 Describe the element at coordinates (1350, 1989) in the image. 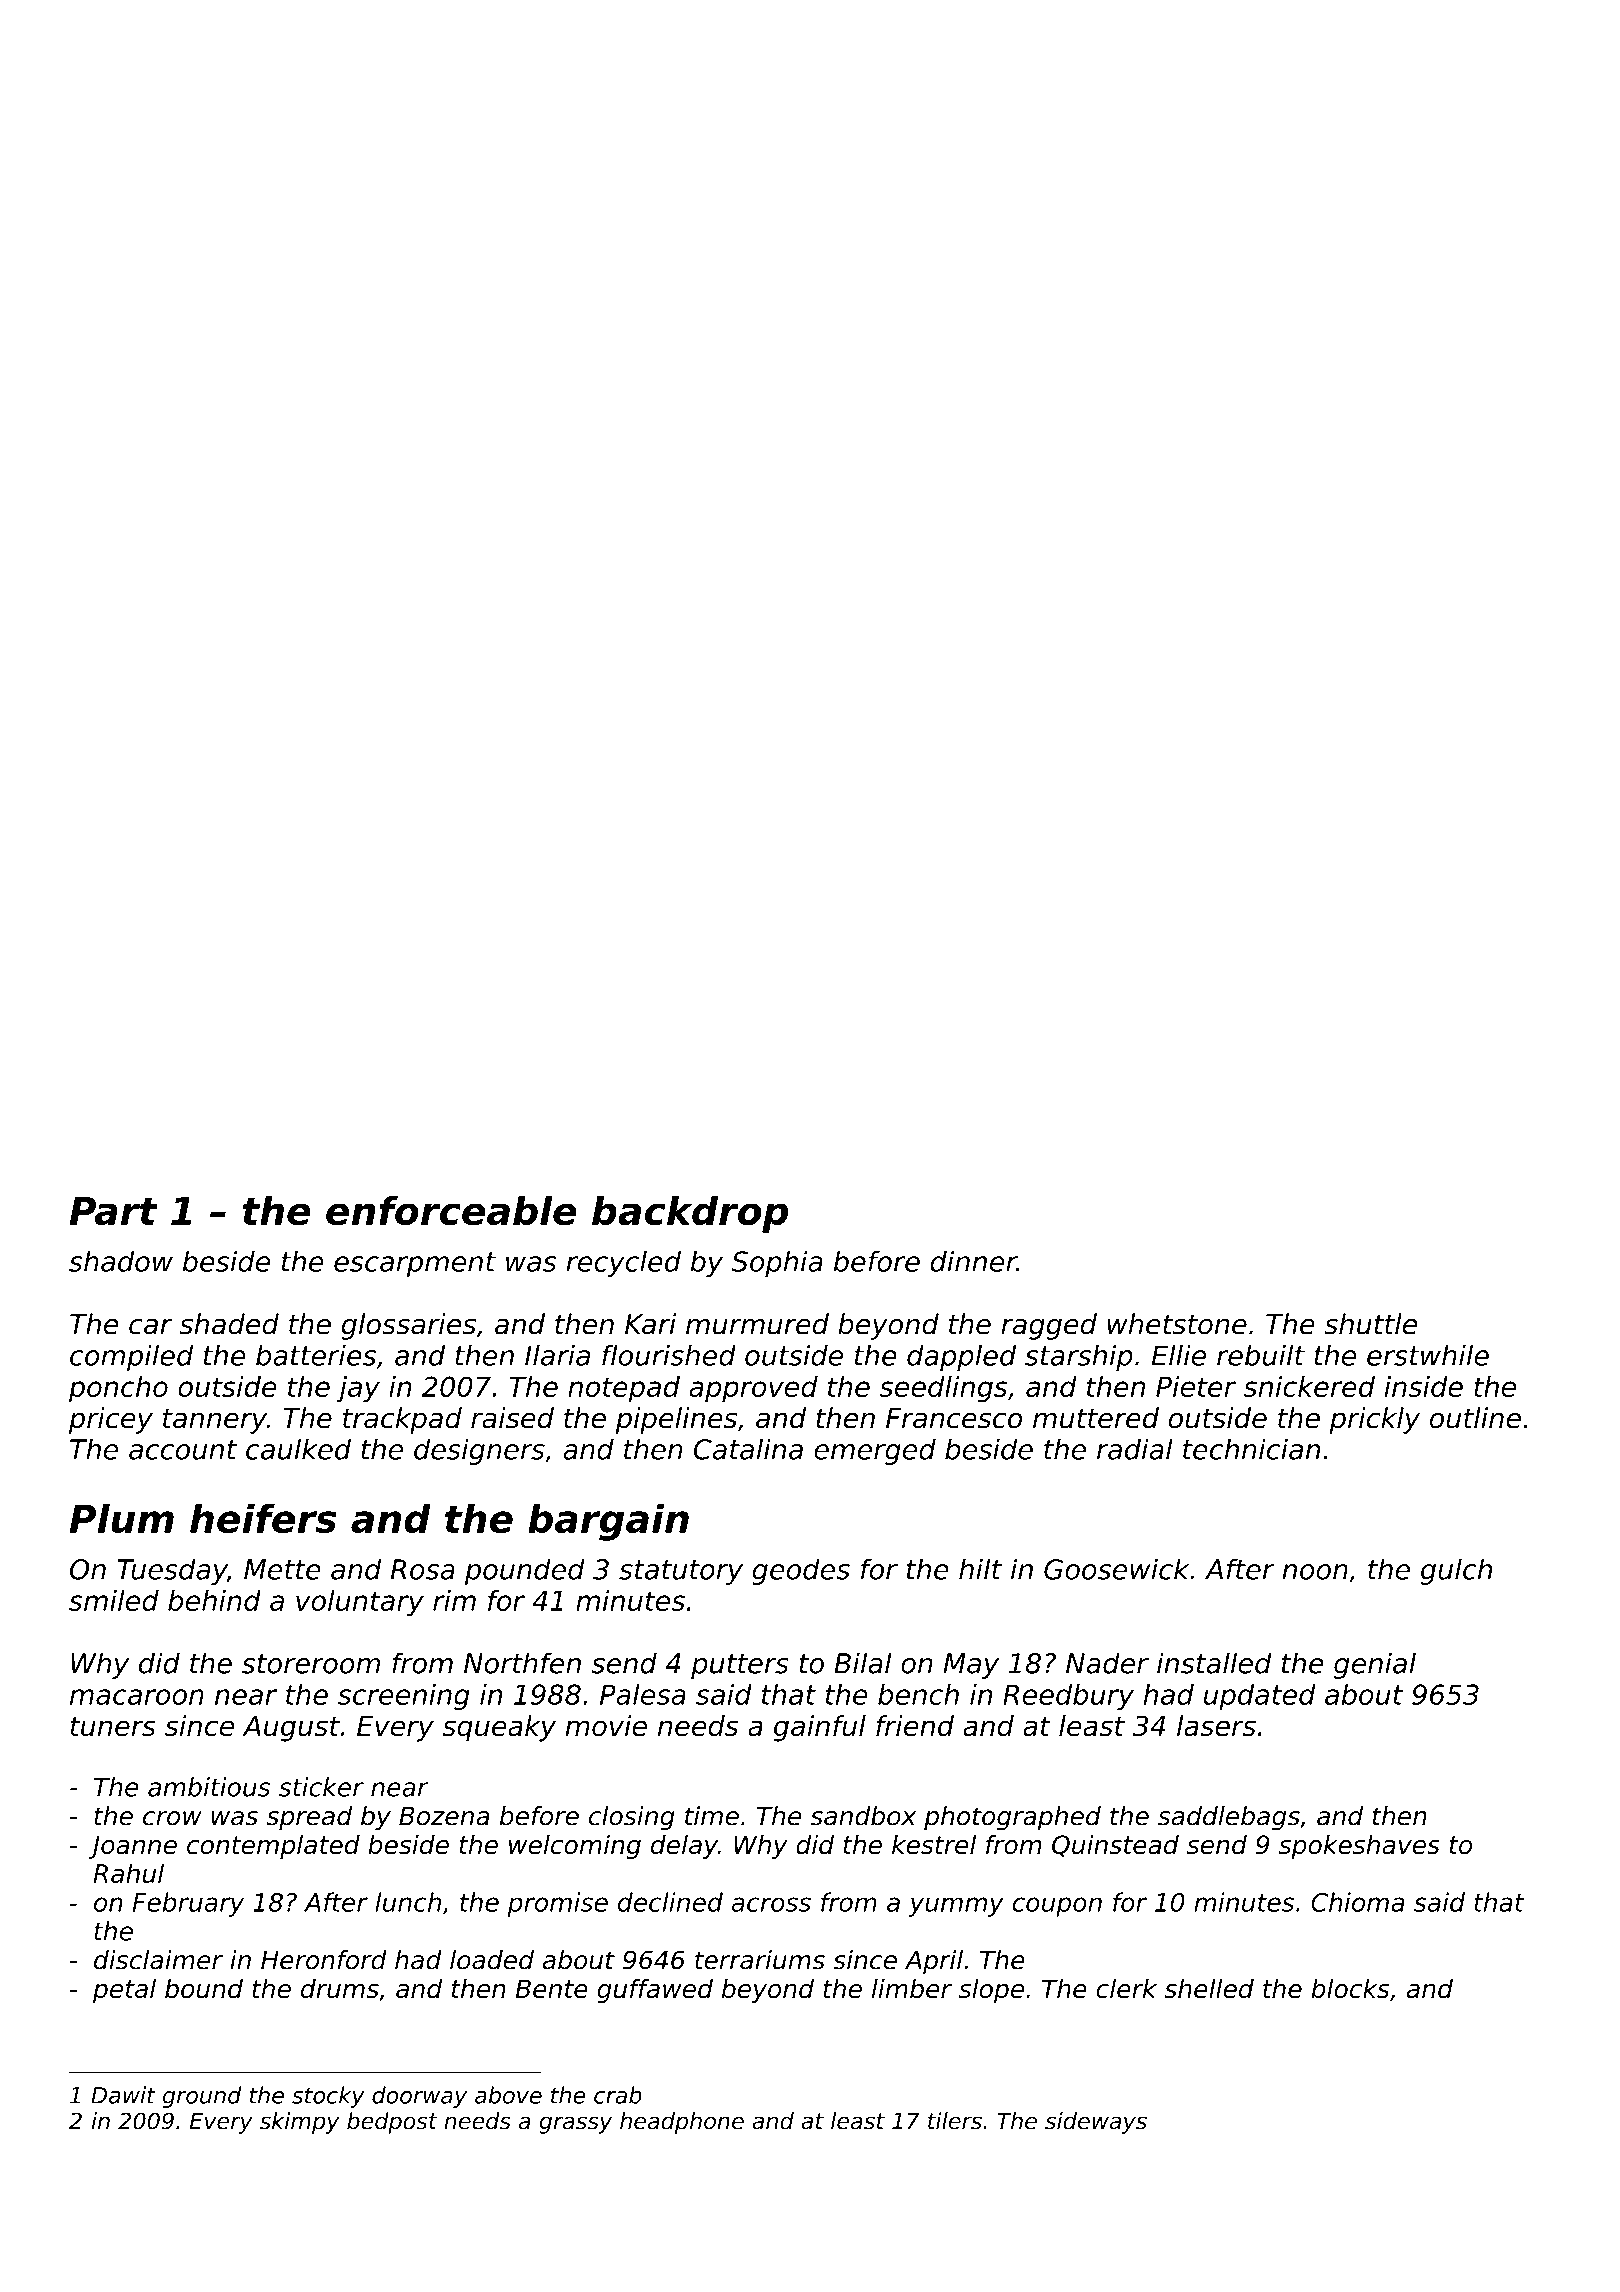

I see `blocks` at that location.
